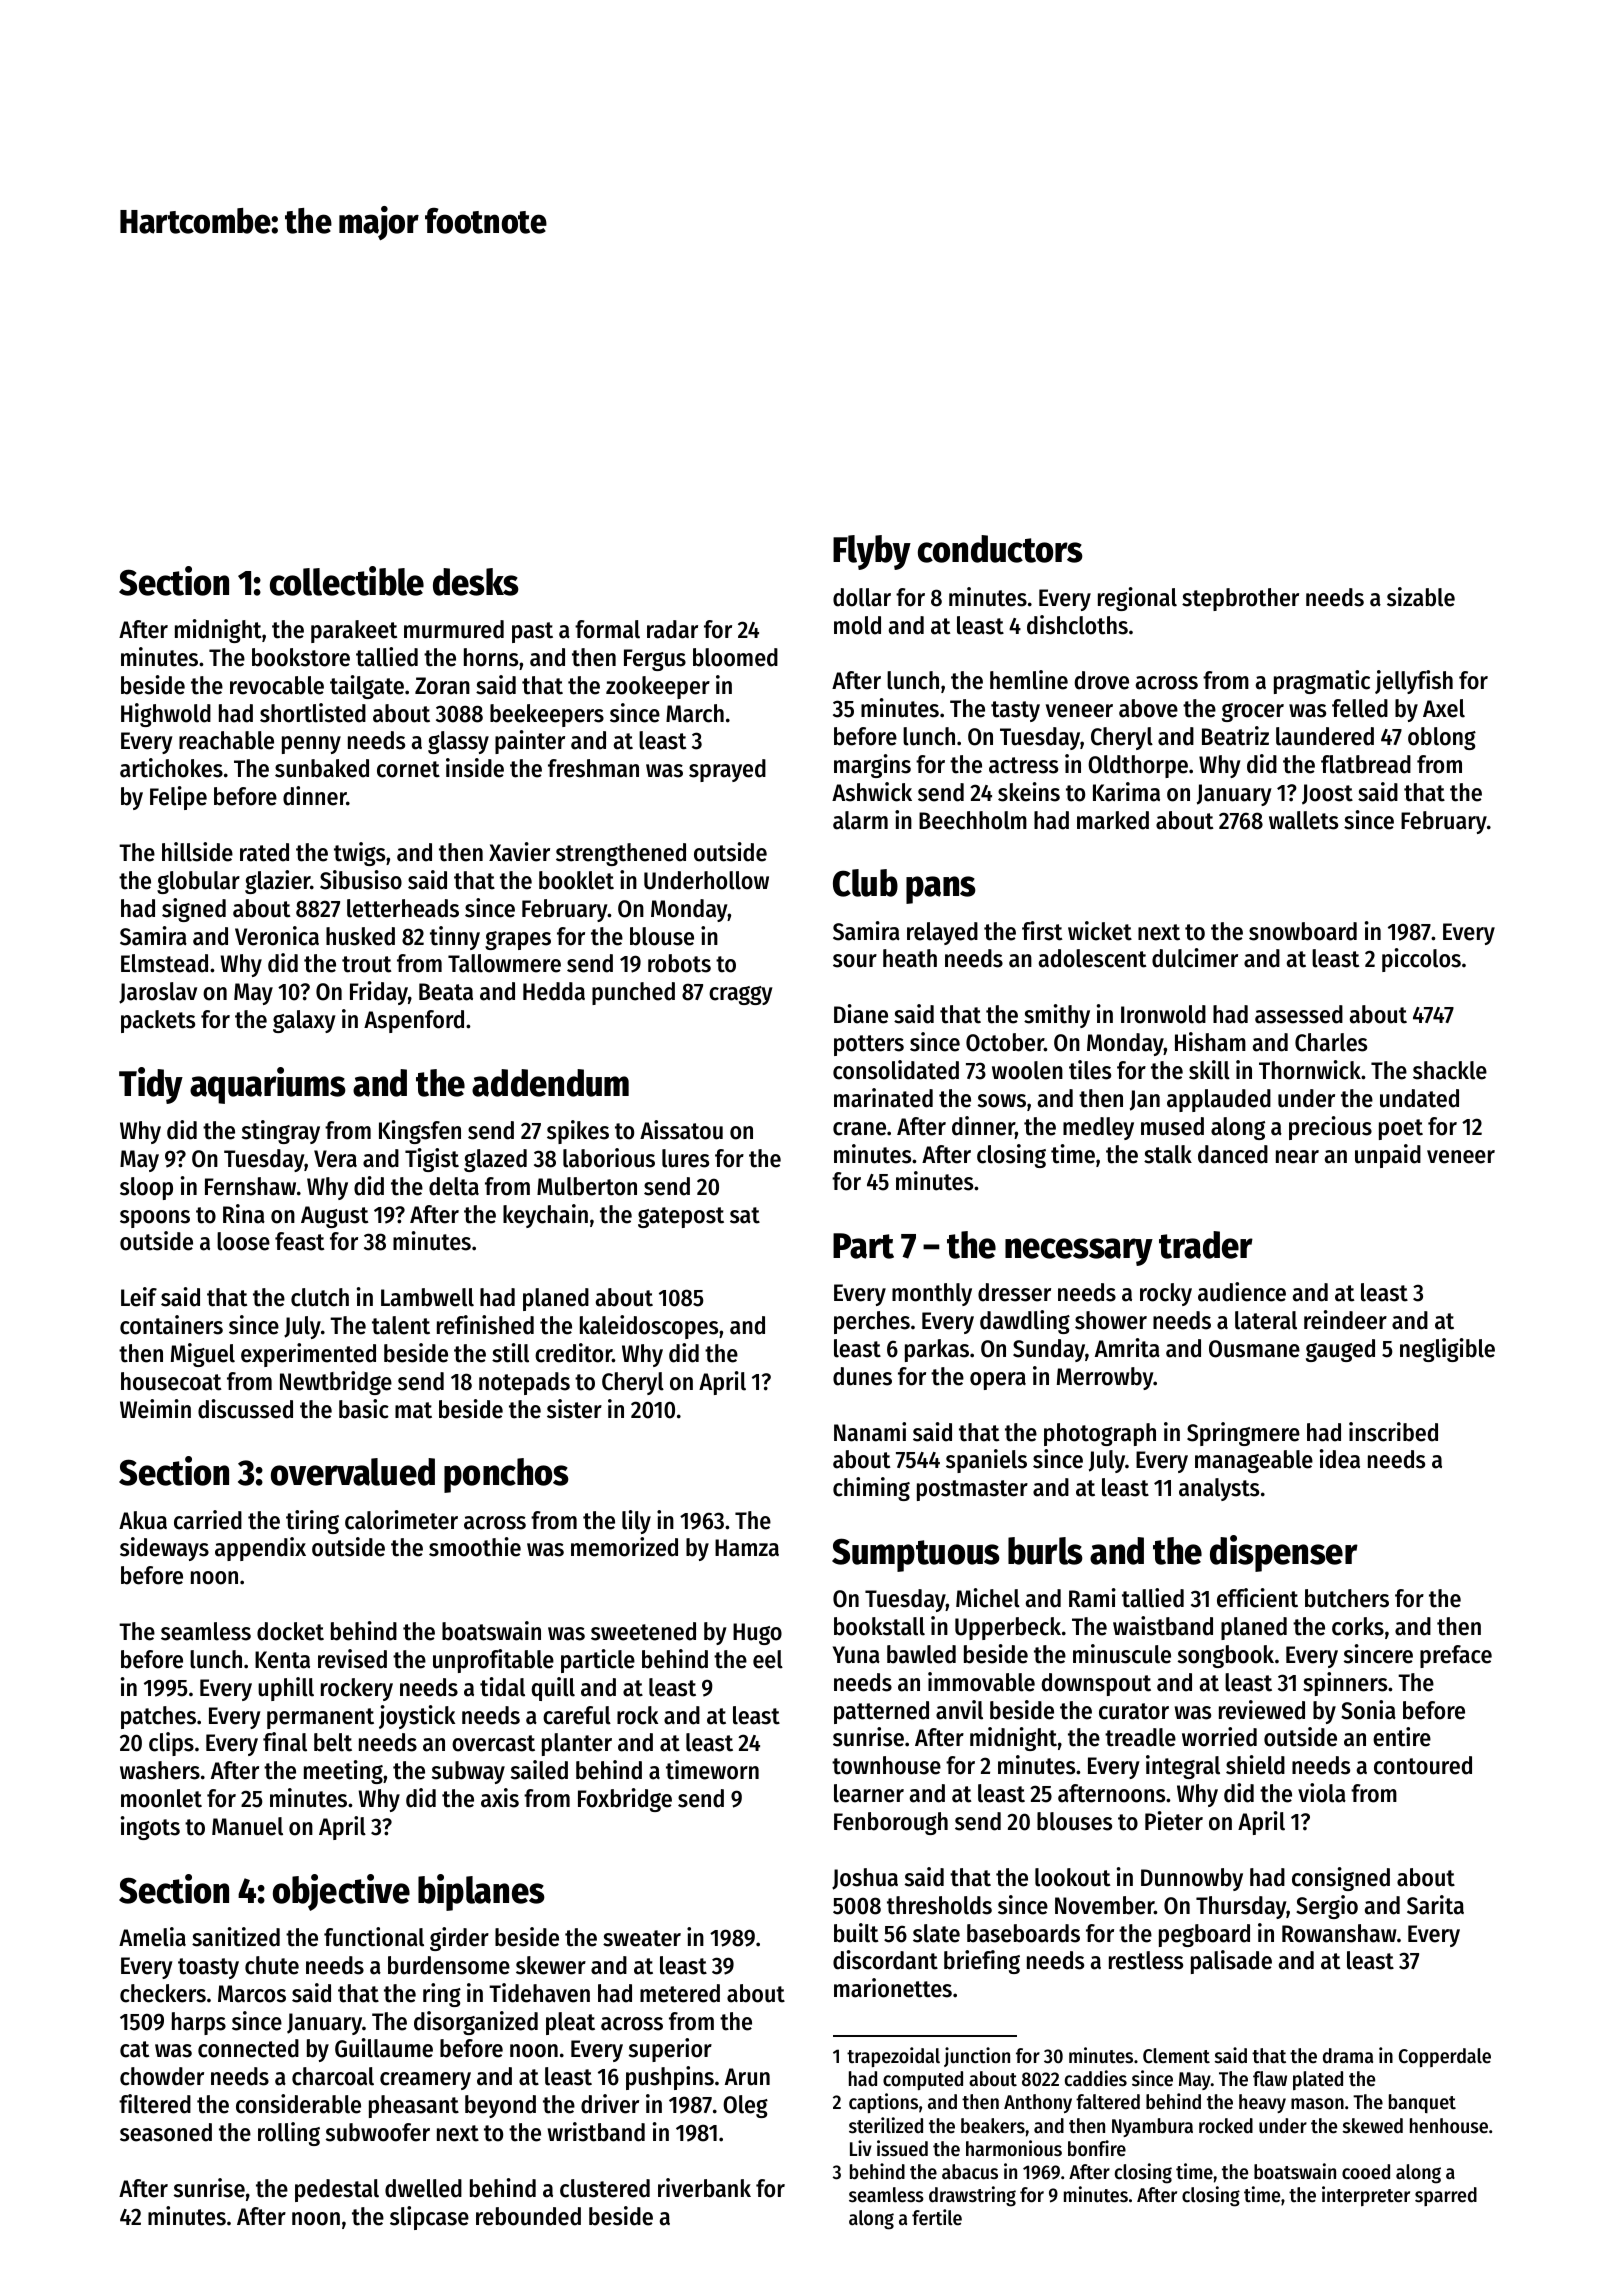  Describe the element at coordinates (1366, 2196) in the screenshot. I see `interpreter` at that location.
